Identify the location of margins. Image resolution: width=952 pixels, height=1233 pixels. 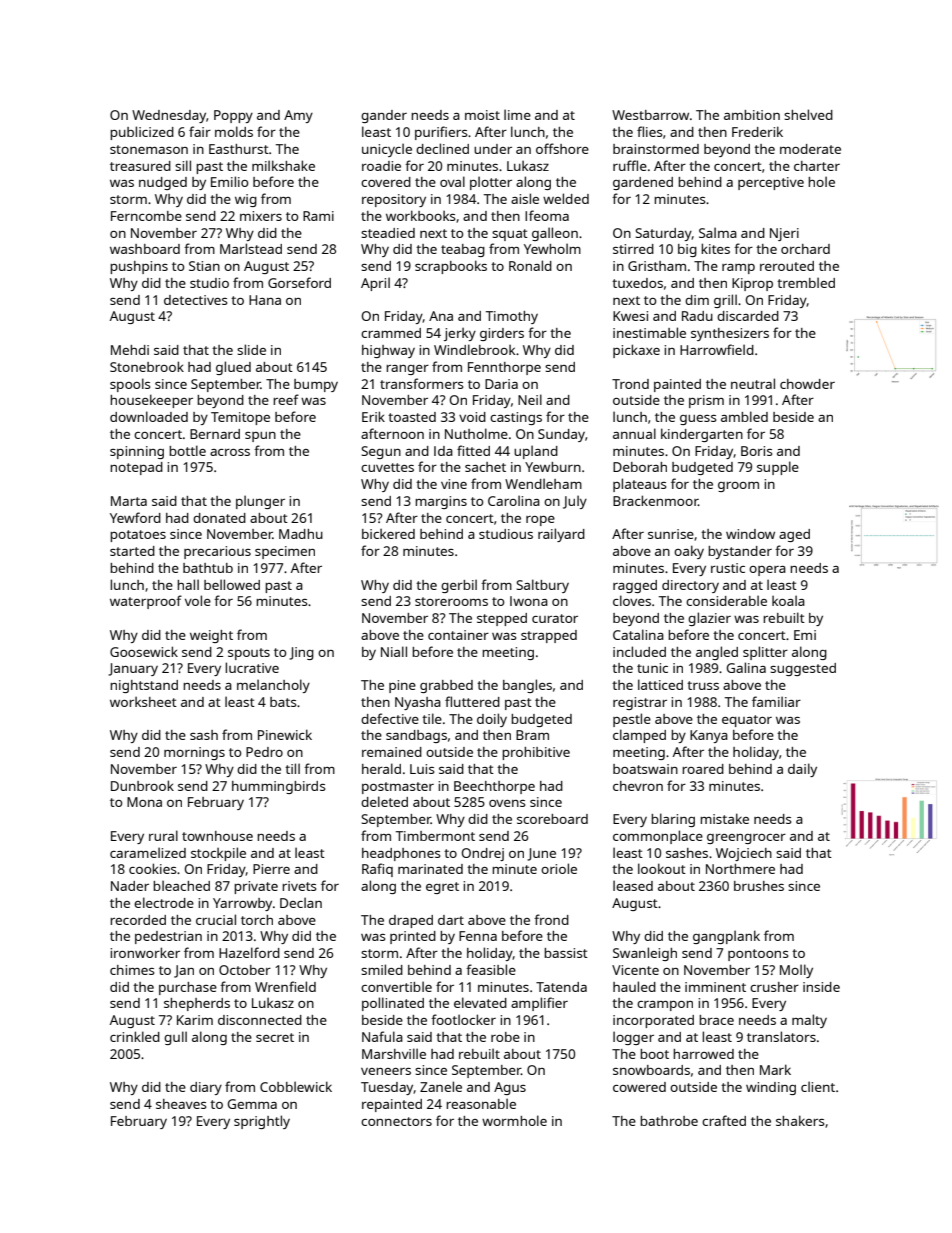
(441, 502).
